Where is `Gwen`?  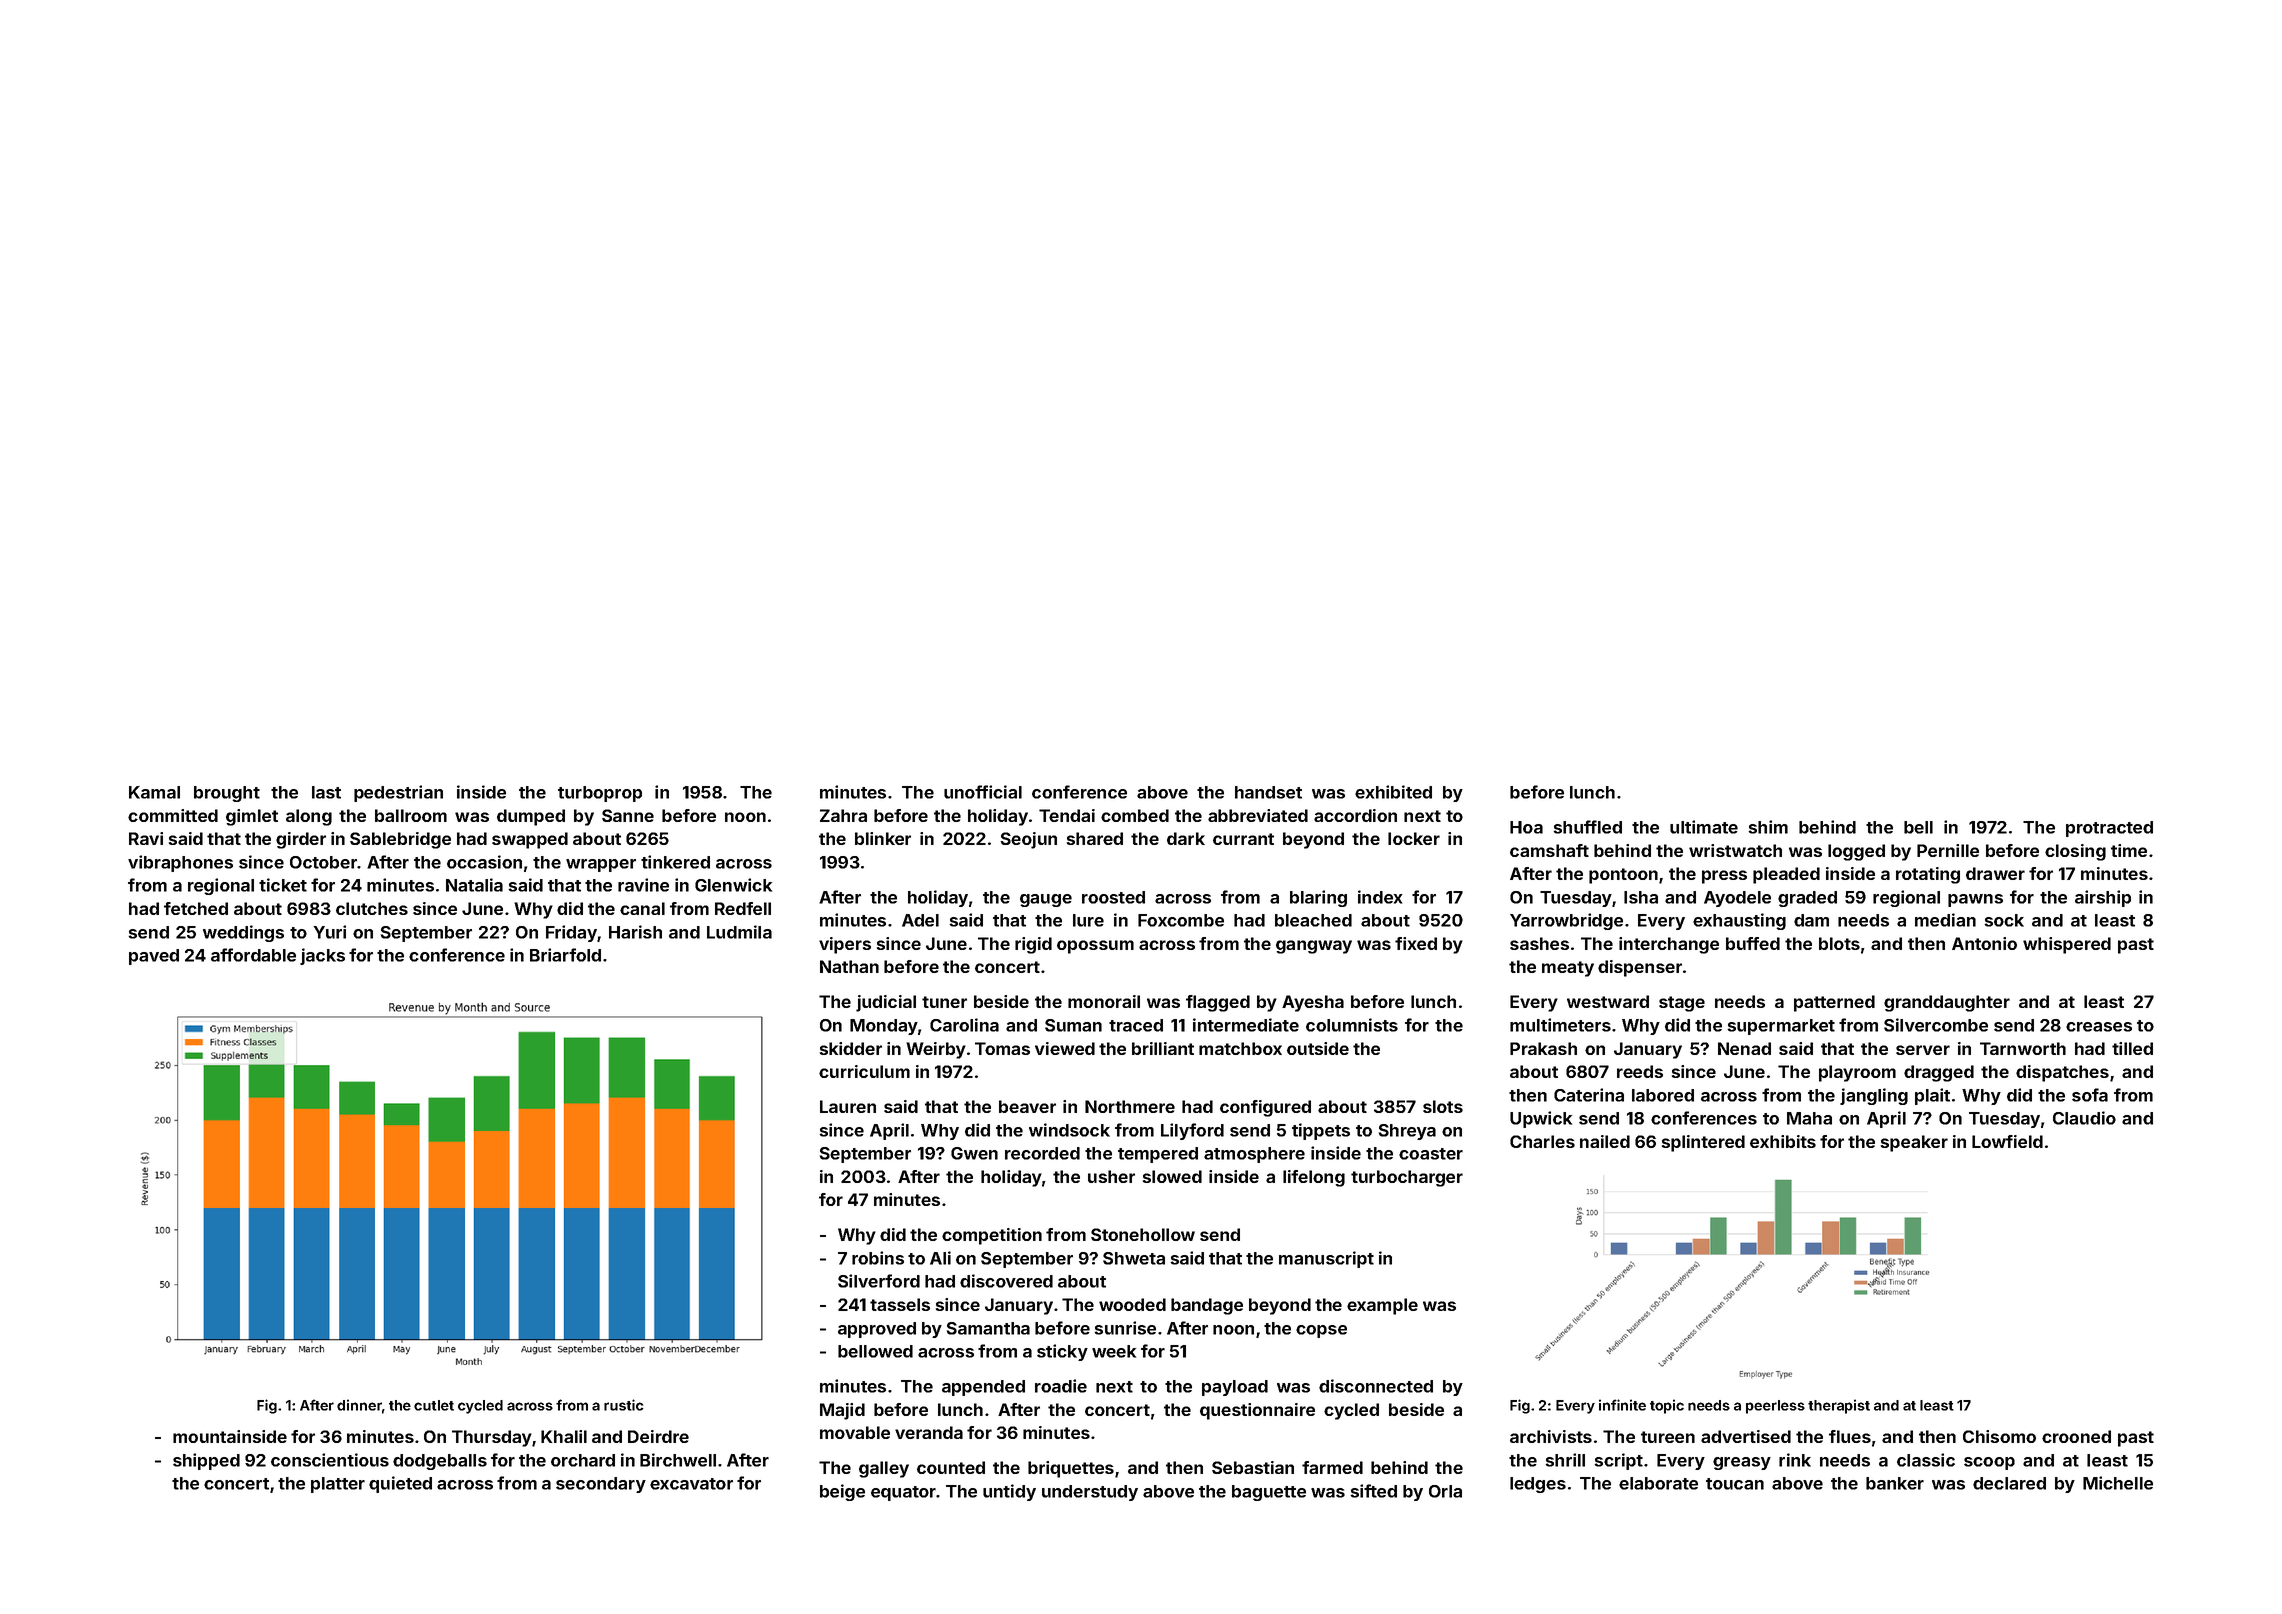
Gwen is located at coordinates (974, 1153).
